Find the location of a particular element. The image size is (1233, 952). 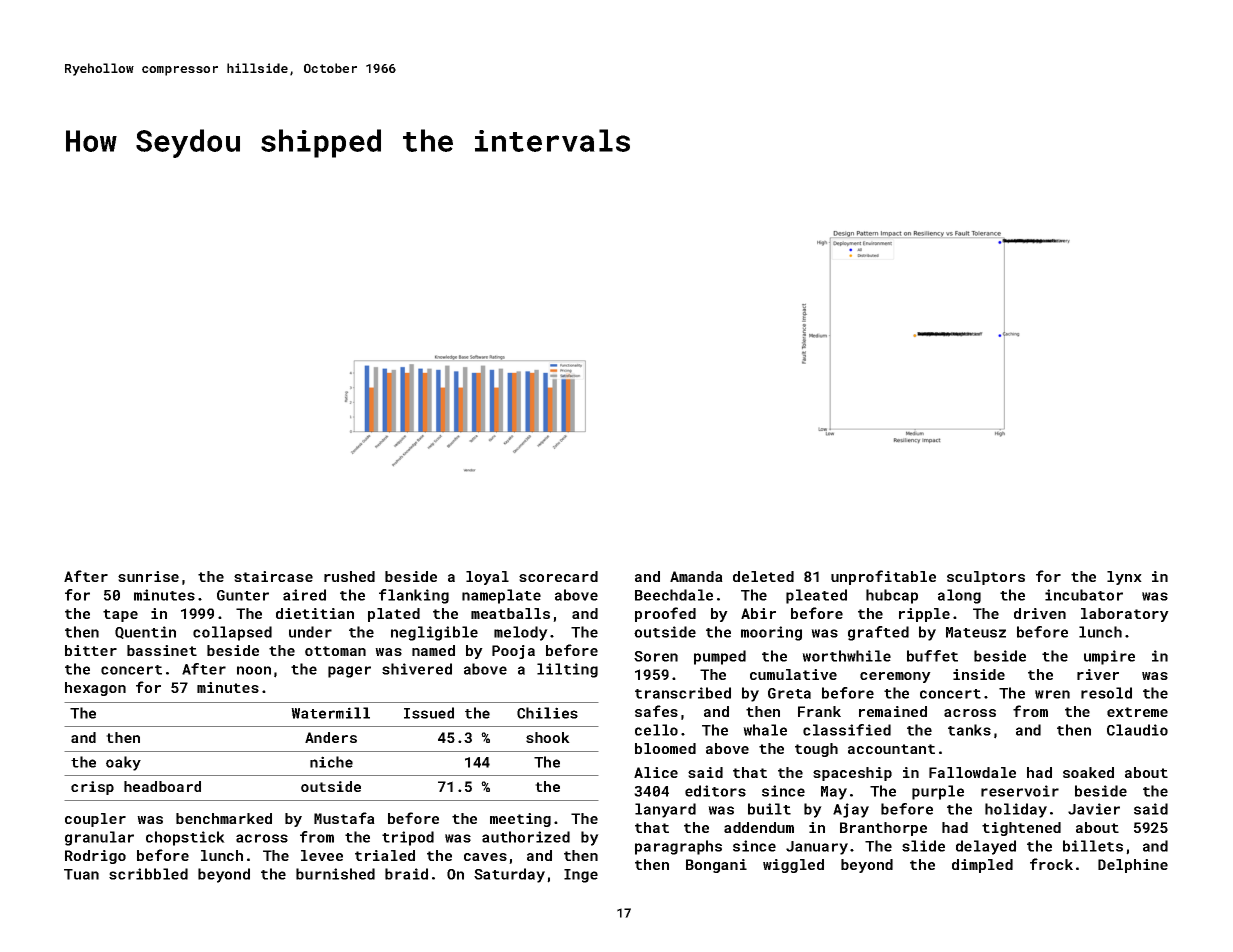

unprofitable is located at coordinates (883, 577).
